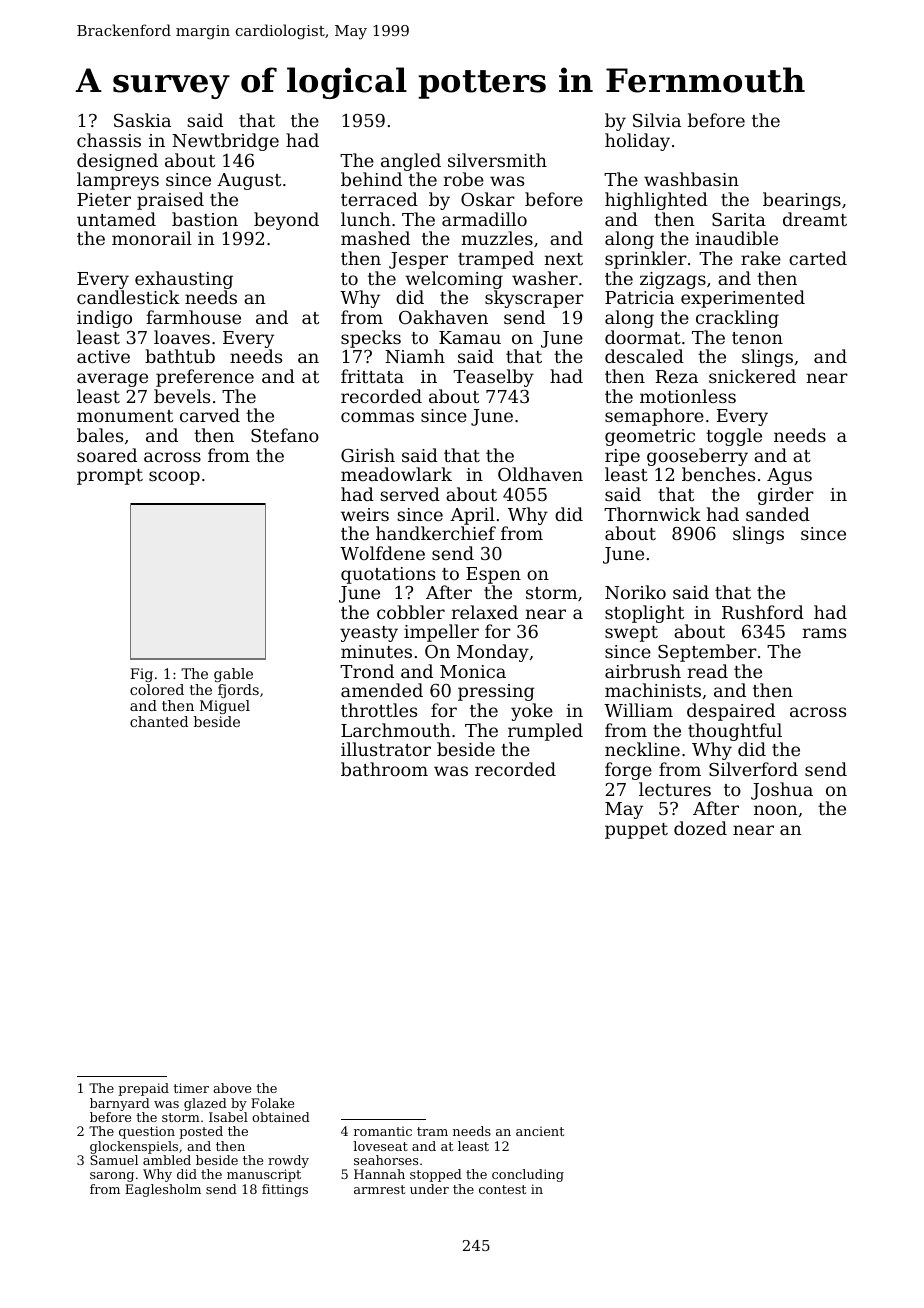 This image has width=924, height=1308. What do you see at coordinates (134, 1147) in the image?
I see `glockenspiels` at bounding box center [134, 1147].
